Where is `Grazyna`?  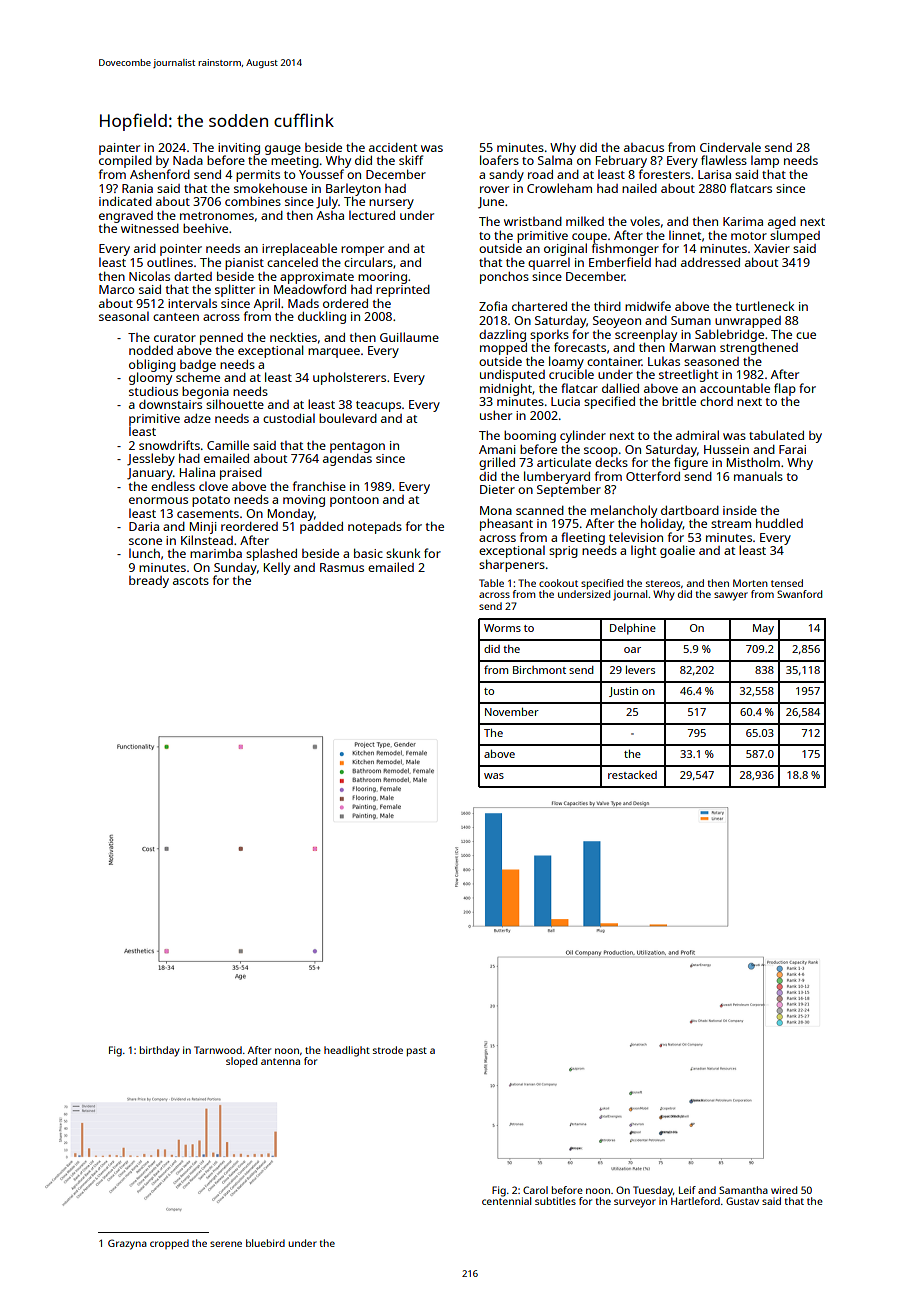 Grazyna is located at coordinates (127, 1244).
